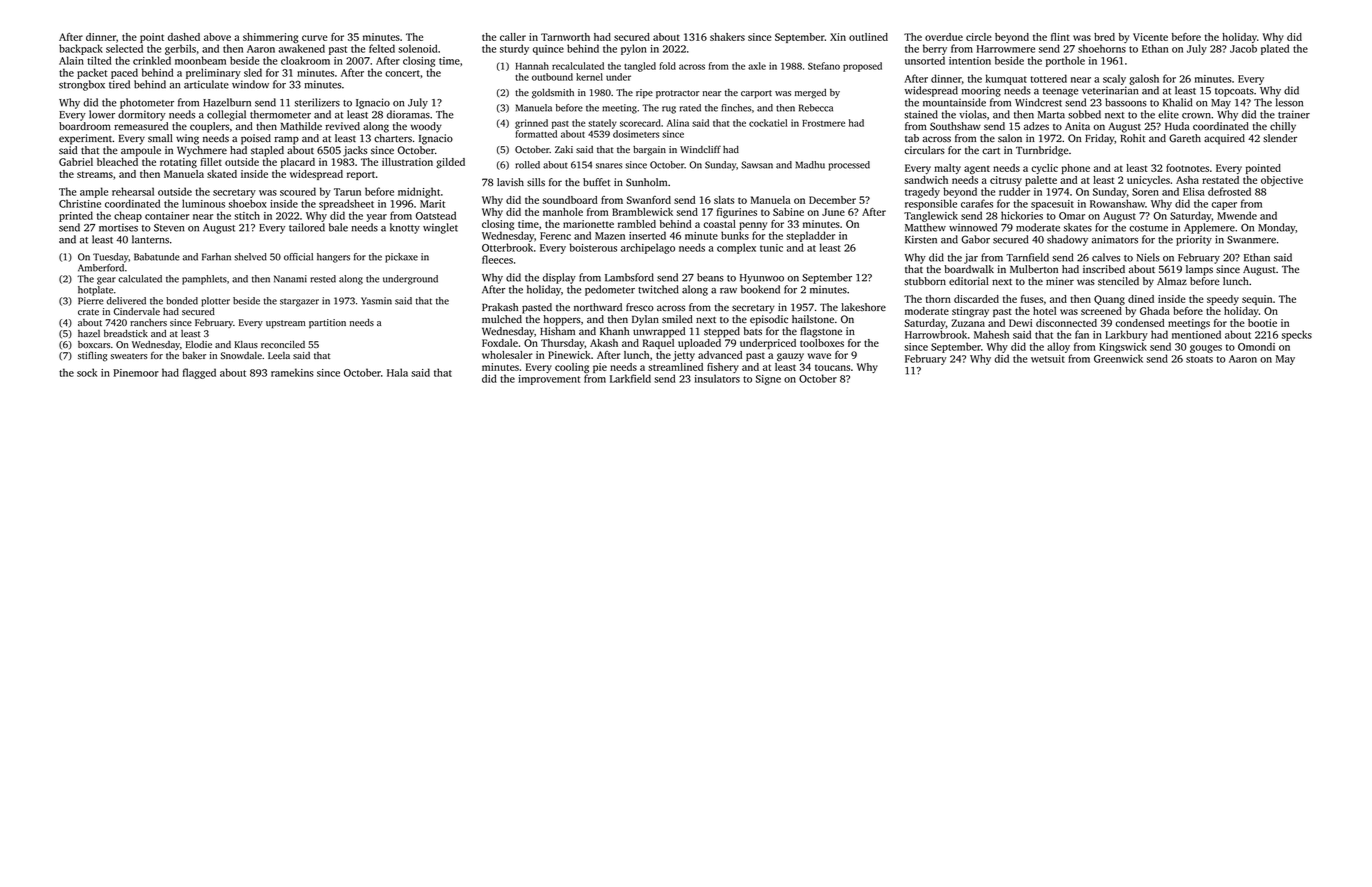 The width and height of the page is (1372, 887). Describe the element at coordinates (184, 37) in the page. I see `dashed` at that location.
